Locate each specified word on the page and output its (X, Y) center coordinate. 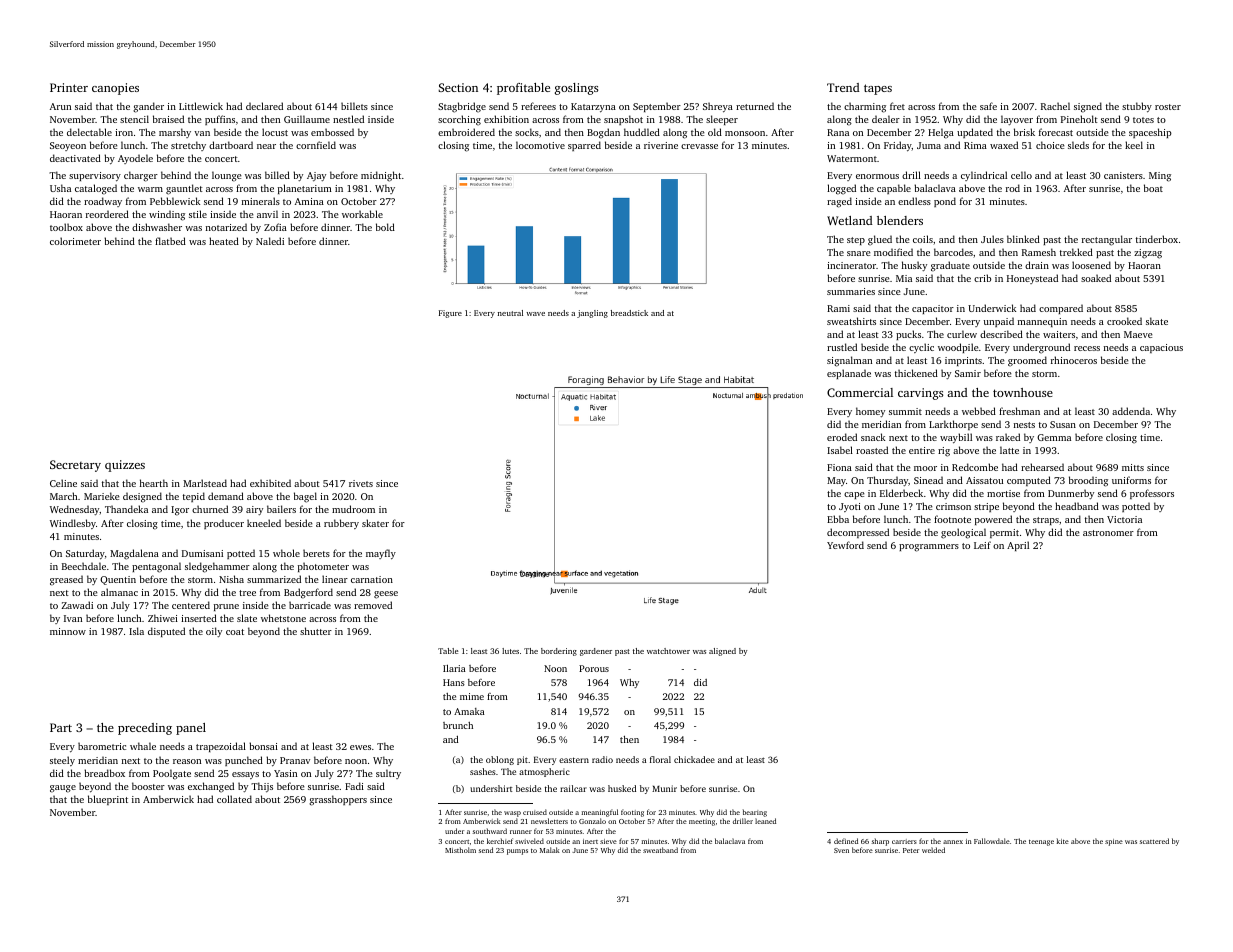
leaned (765, 821)
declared (264, 106)
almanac (119, 592)
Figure (450, 314)
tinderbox (1157, 239)
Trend (843, 87)
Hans (454, 682)
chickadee (694, 759)
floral (660, 759)
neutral (510, 313)
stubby (1137, 107)
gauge (63, 789)
